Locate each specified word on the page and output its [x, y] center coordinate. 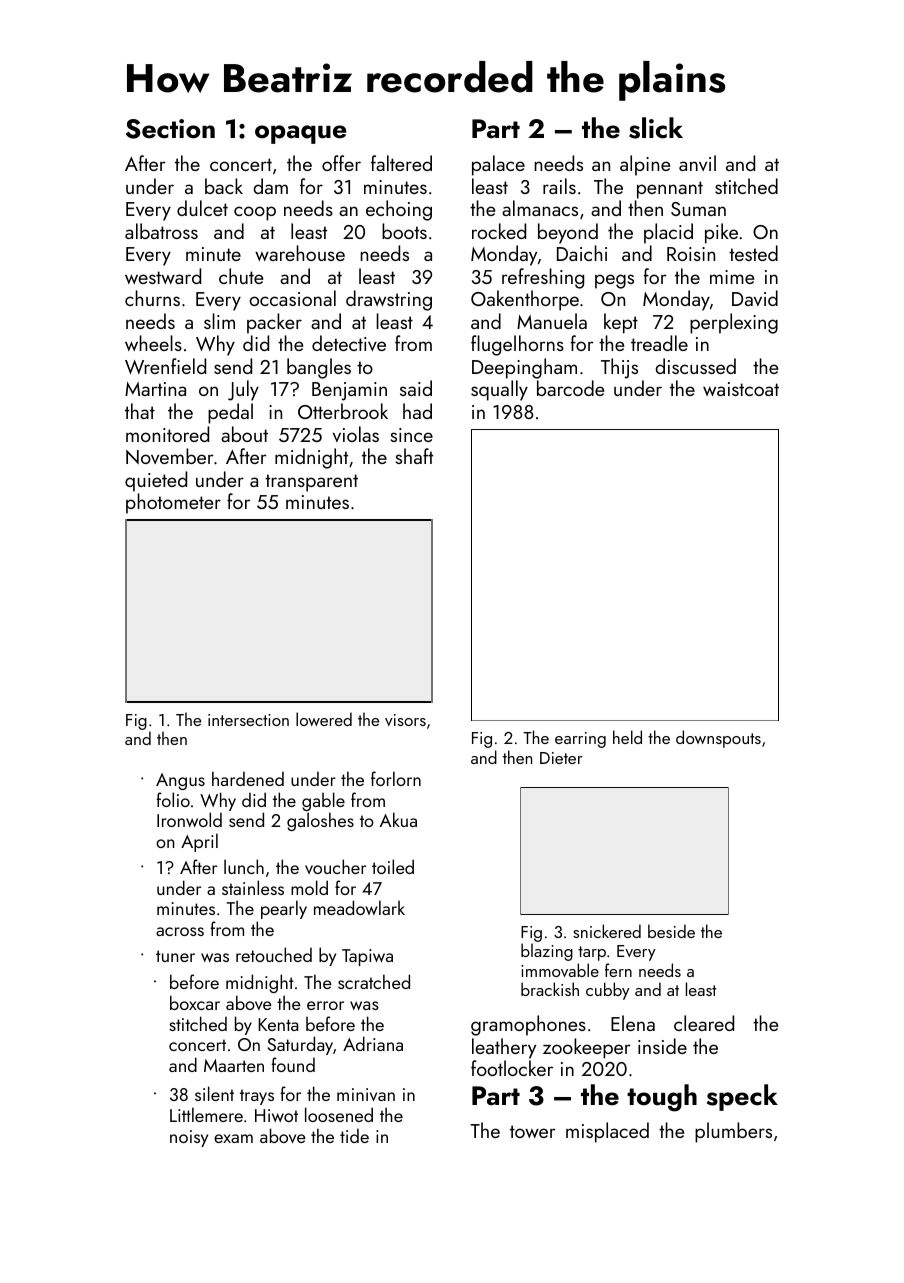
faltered [401, 163]
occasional [292, 298]
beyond [568, 233]
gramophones [528, 1025]
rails [559, 186]
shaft [414, 456]
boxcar [195, 1002]
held [627, 737]
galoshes [320, 822]
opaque [301, 134]
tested [753, 253]
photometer [173, 503]
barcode [570, 388]
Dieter [561, 758]
